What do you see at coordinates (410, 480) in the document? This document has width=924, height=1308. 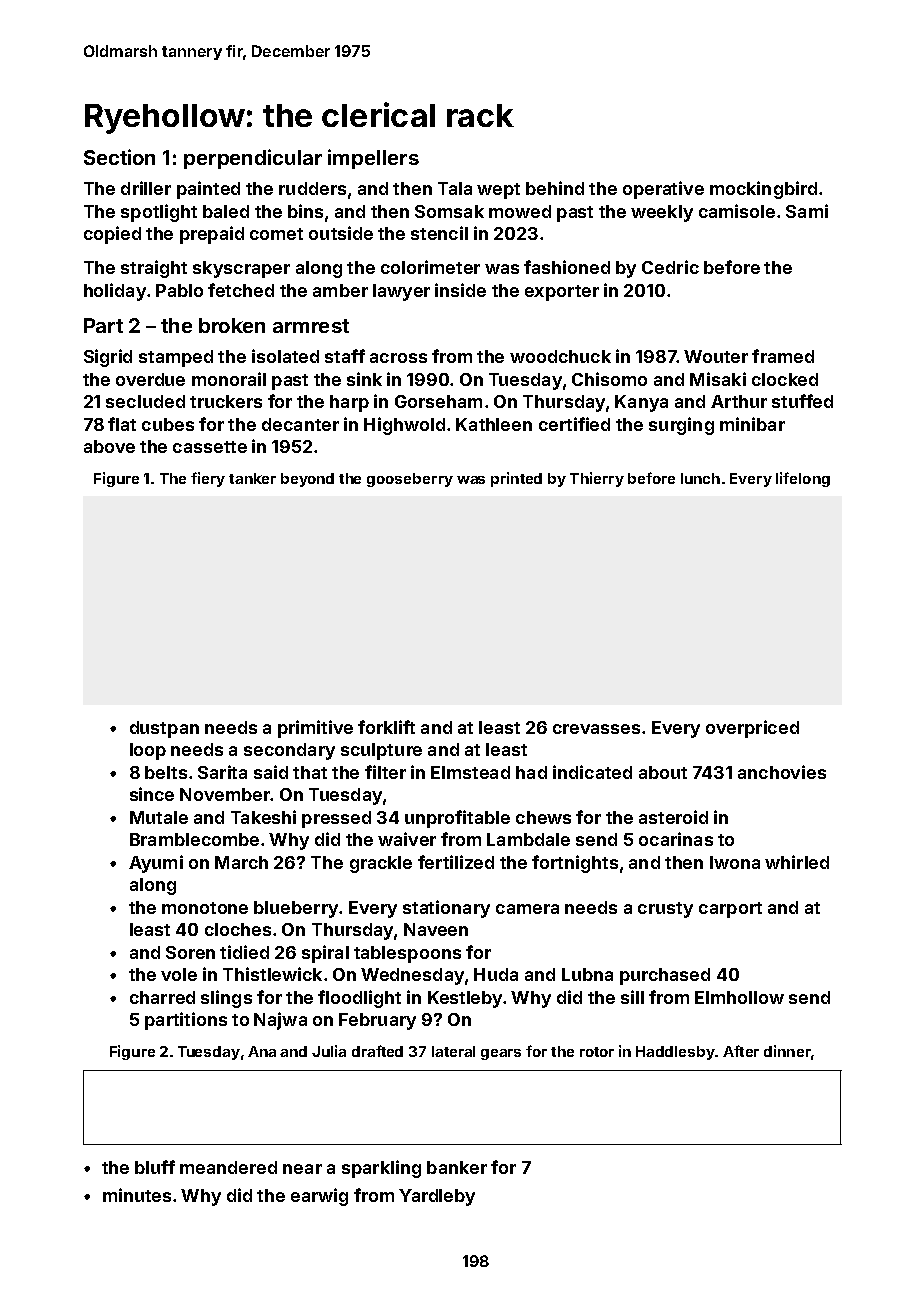 I see `gooseberry` at bounding box center [410, 480].
